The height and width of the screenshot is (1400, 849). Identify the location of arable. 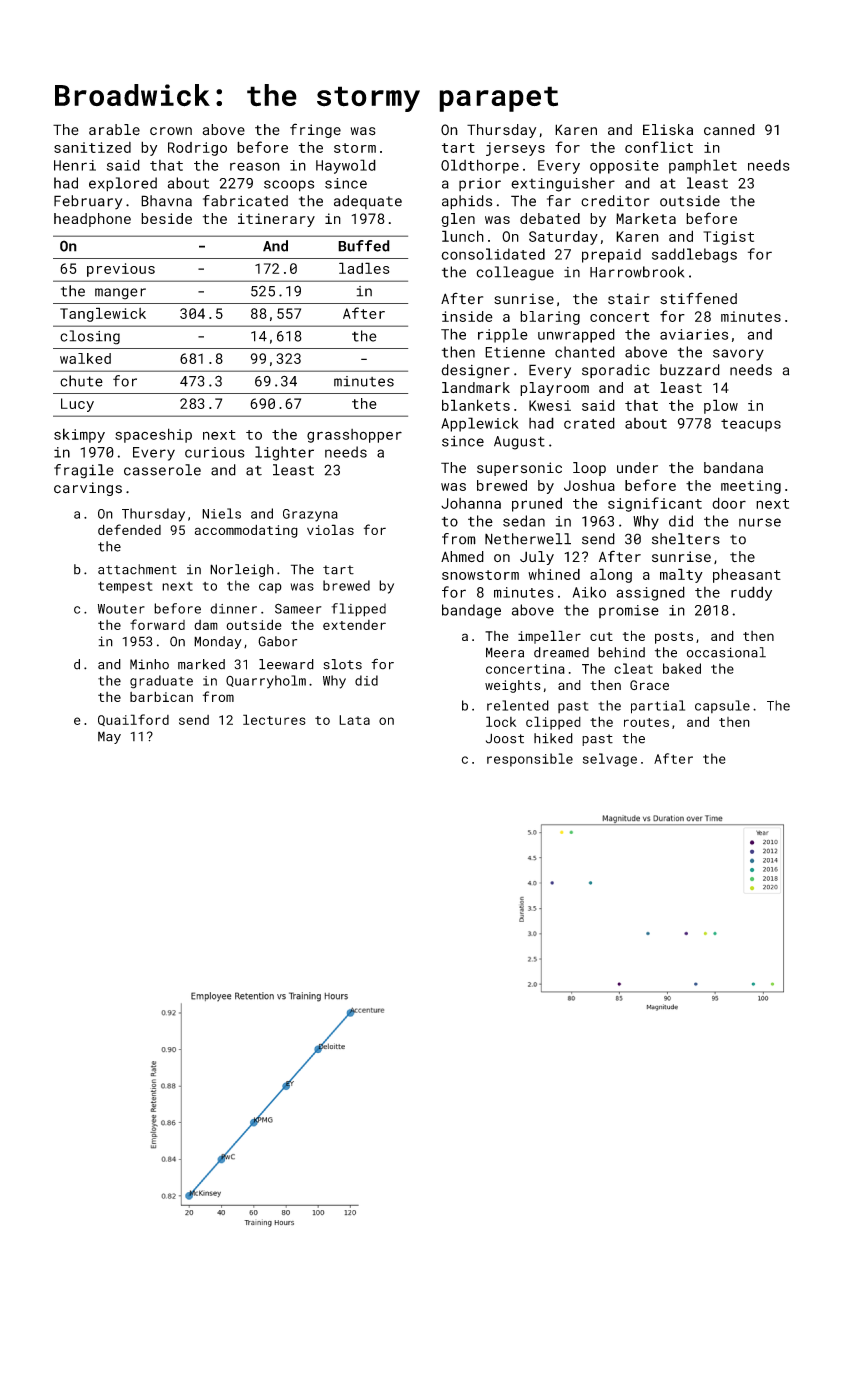
(114, 130).
